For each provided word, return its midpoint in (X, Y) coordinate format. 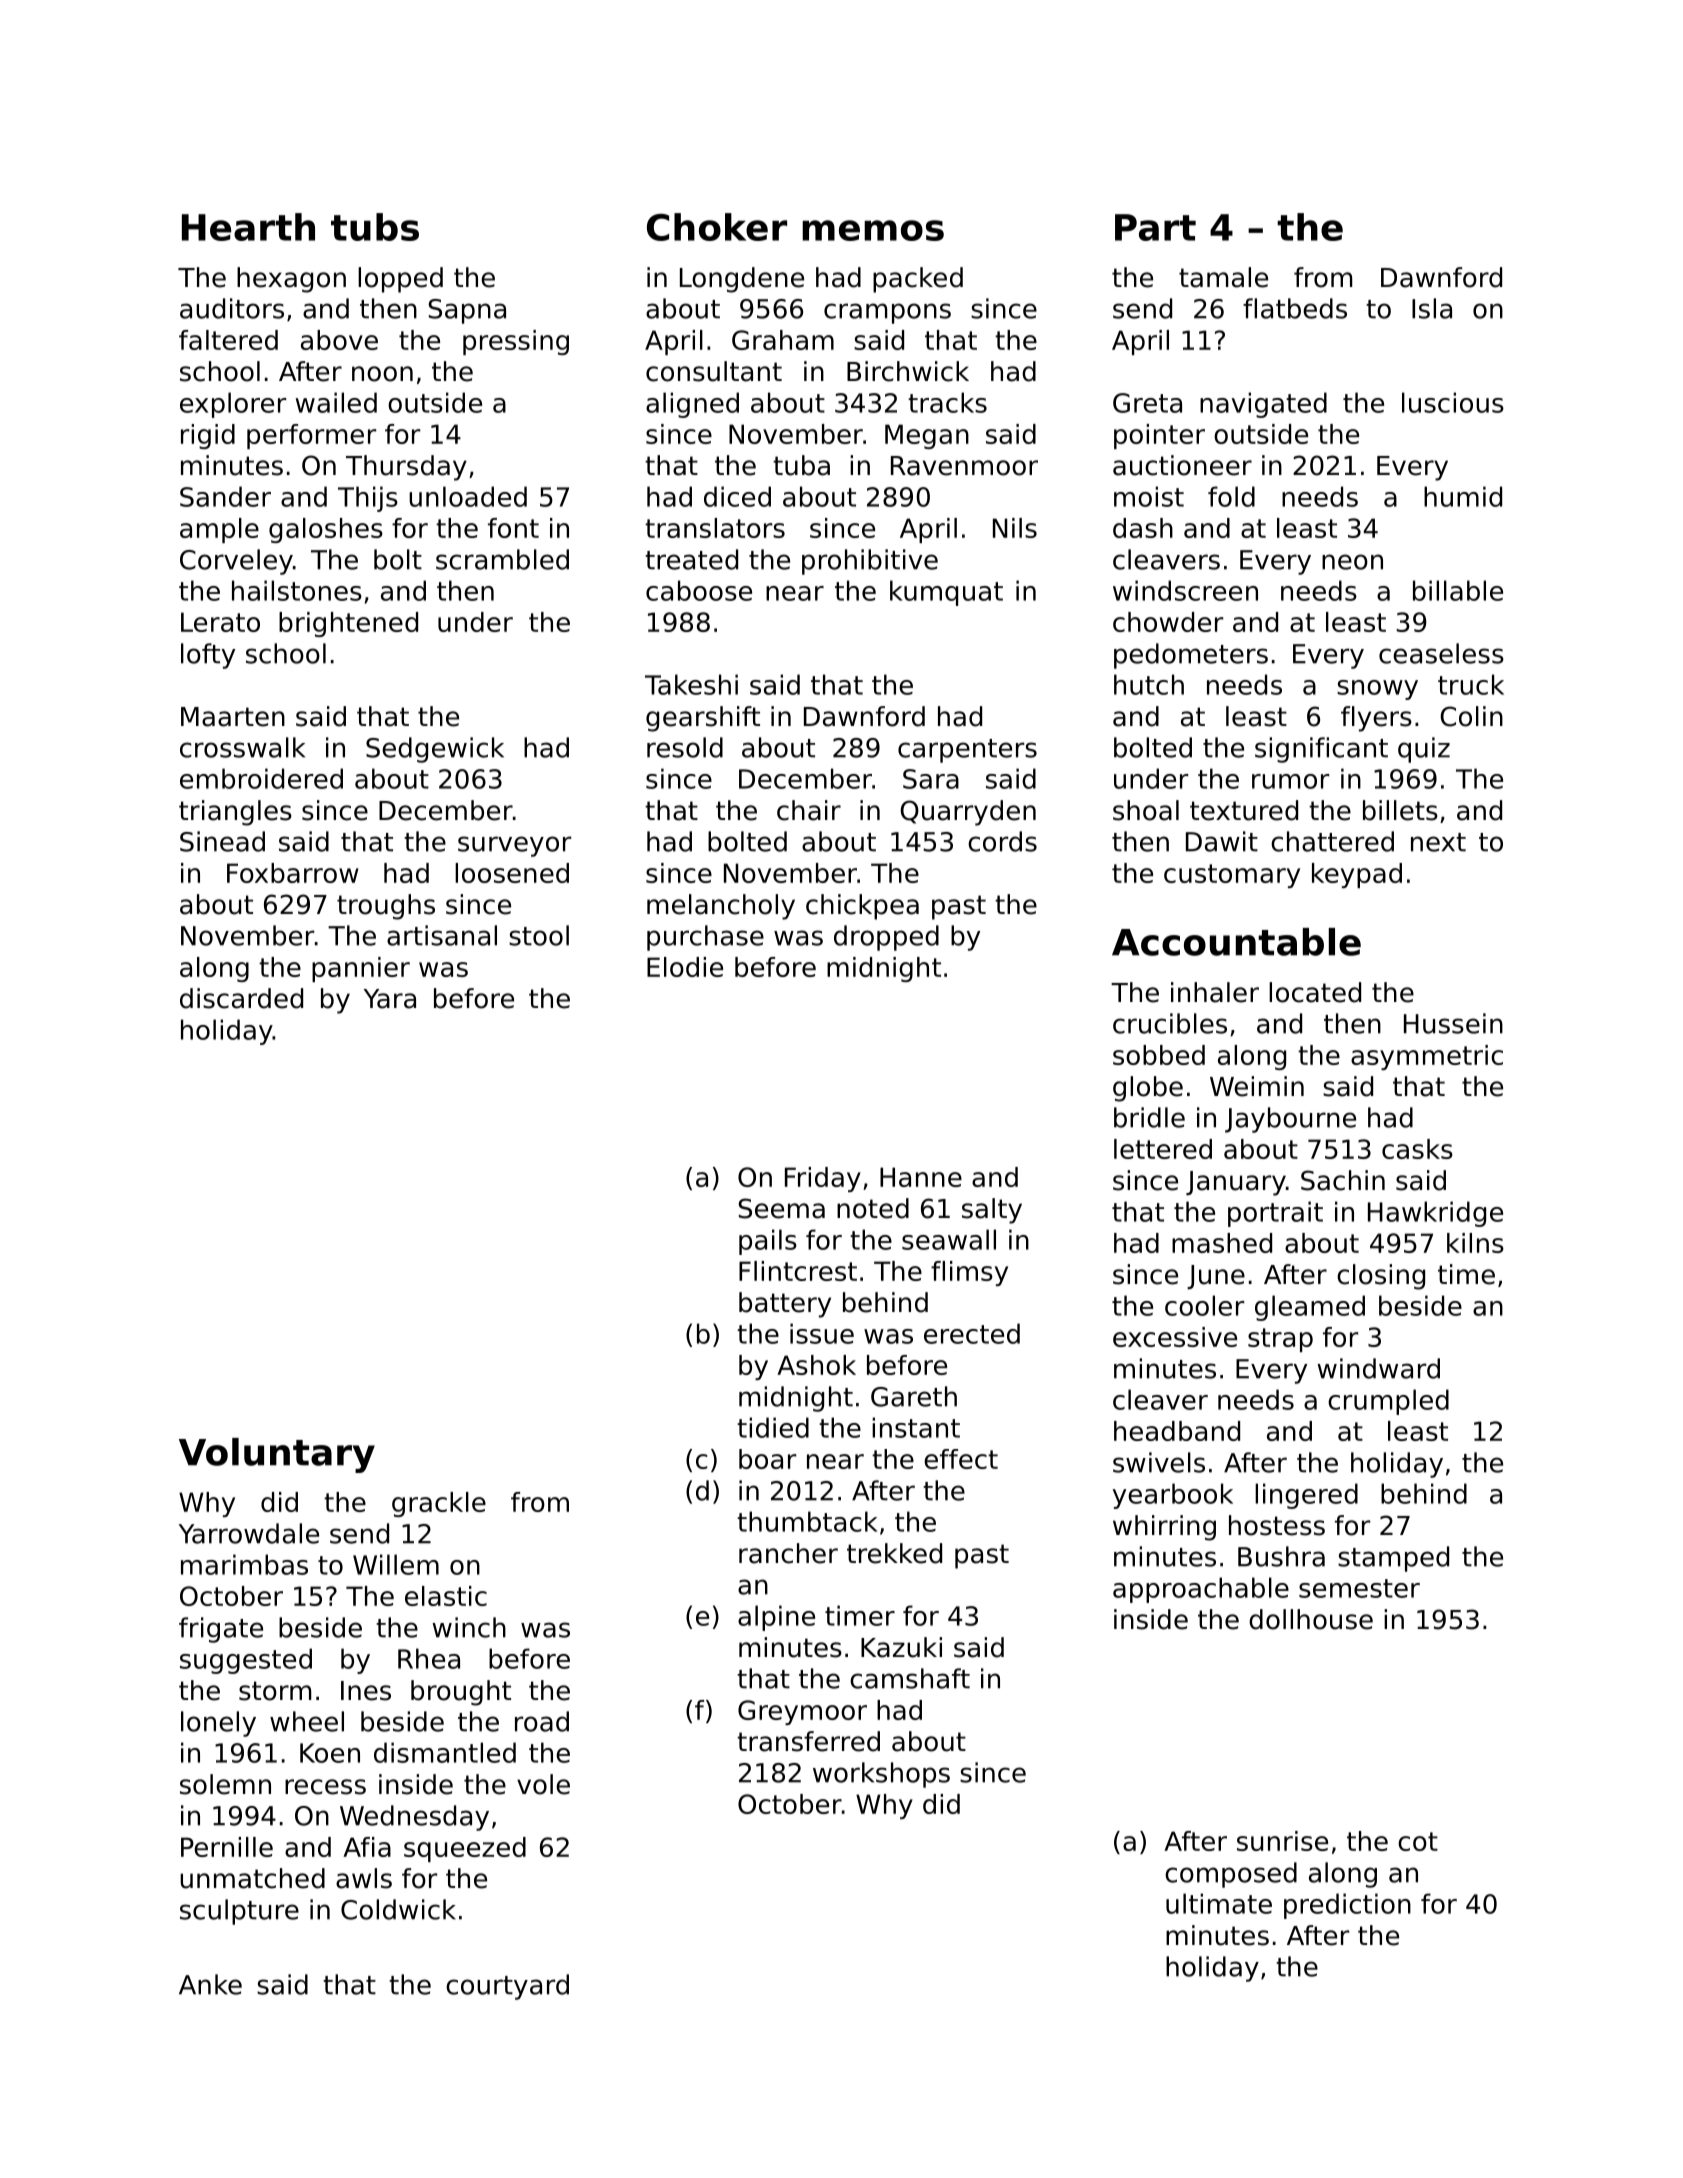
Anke (210, 1984)
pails (768, 1242)
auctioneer (1182, 465)
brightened (348, 624)
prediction (1347, 1906)
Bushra (1281, 1556)
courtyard (507, 1987)
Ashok (816, 1365)
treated (691, 559)
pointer (1159, 436)
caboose (699, 590)
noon (382, 374)
